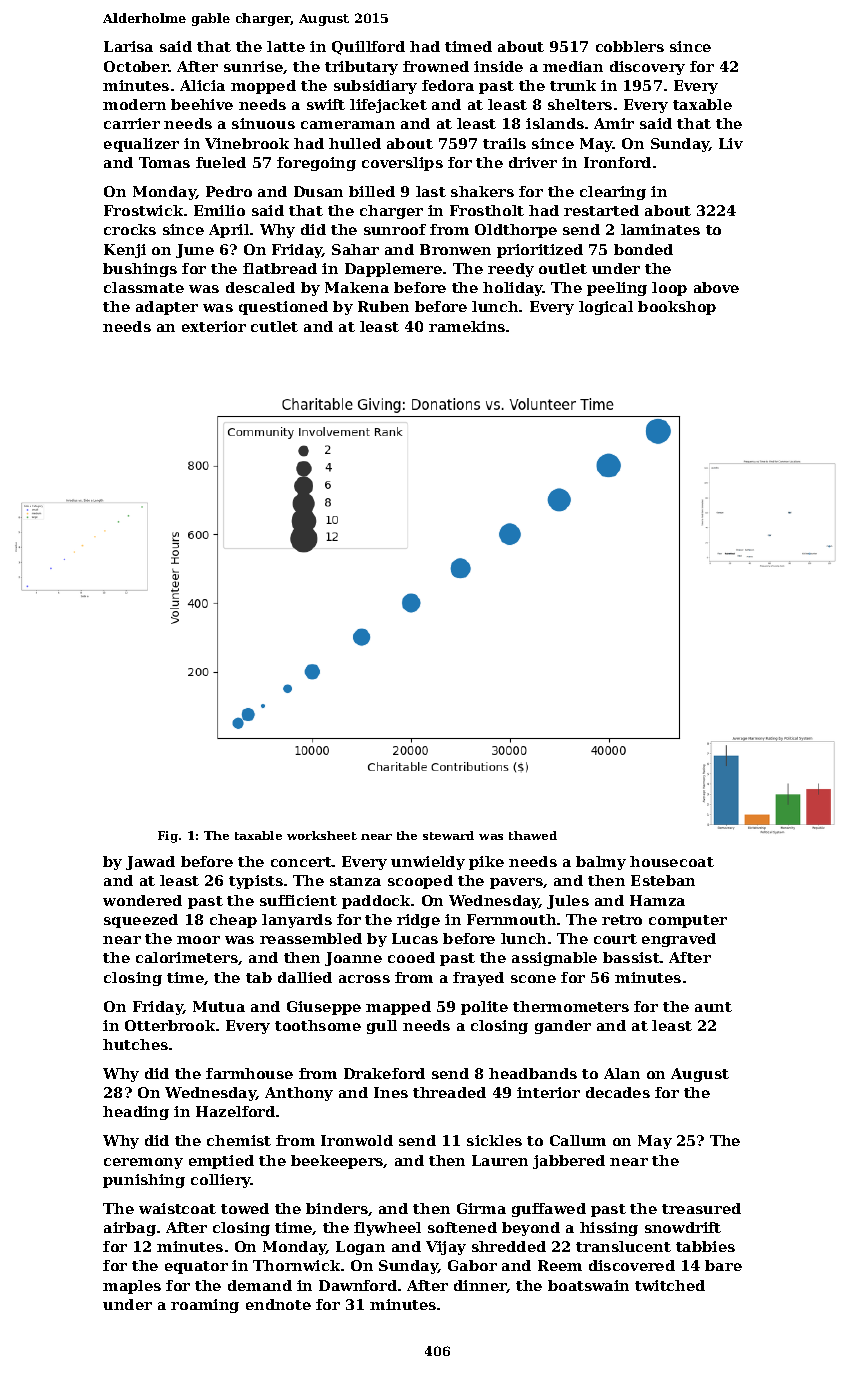  I want to click on Dawnford, so click(358, 1285).
